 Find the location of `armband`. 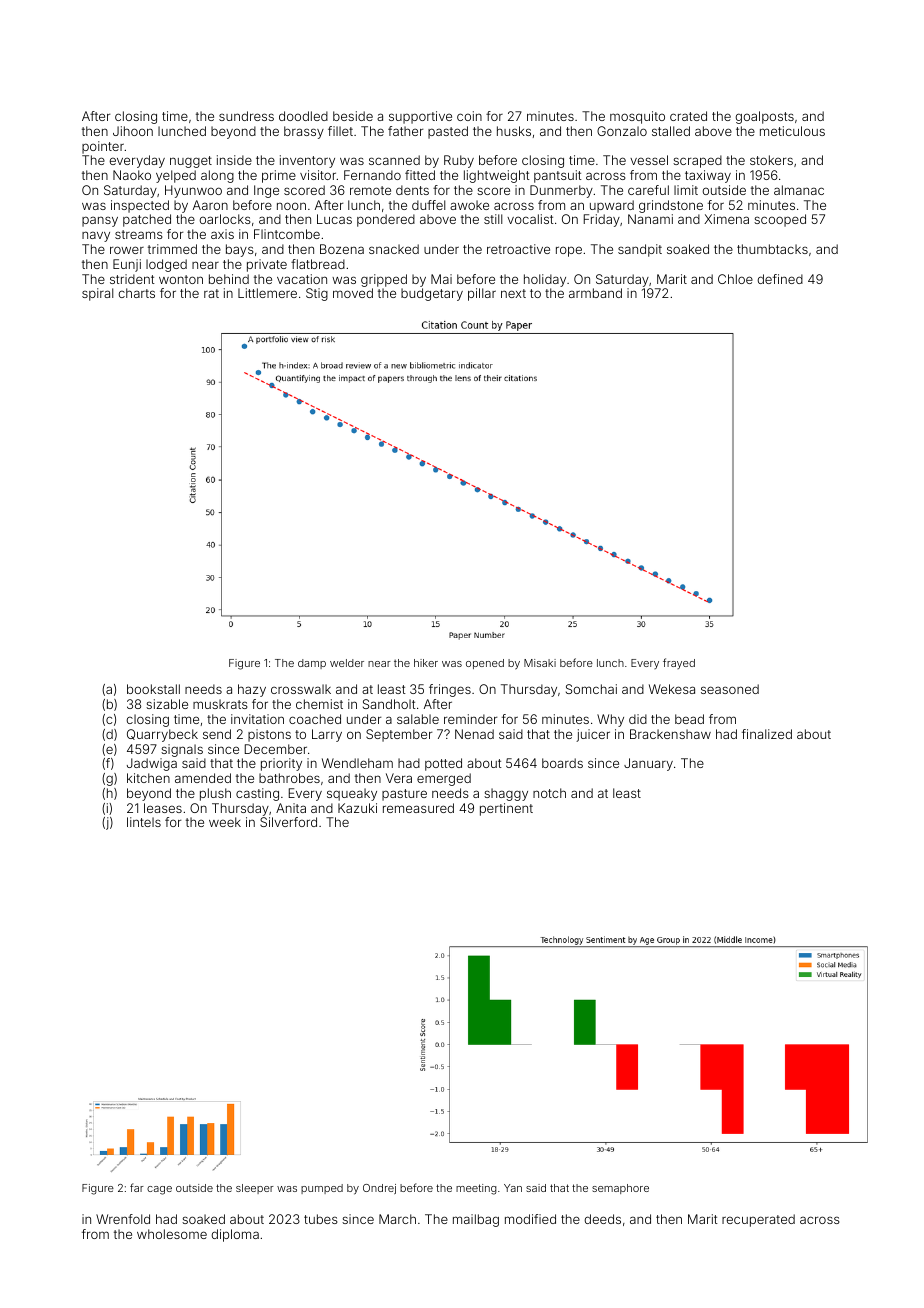

armband is located at coordinates (595, 293).
